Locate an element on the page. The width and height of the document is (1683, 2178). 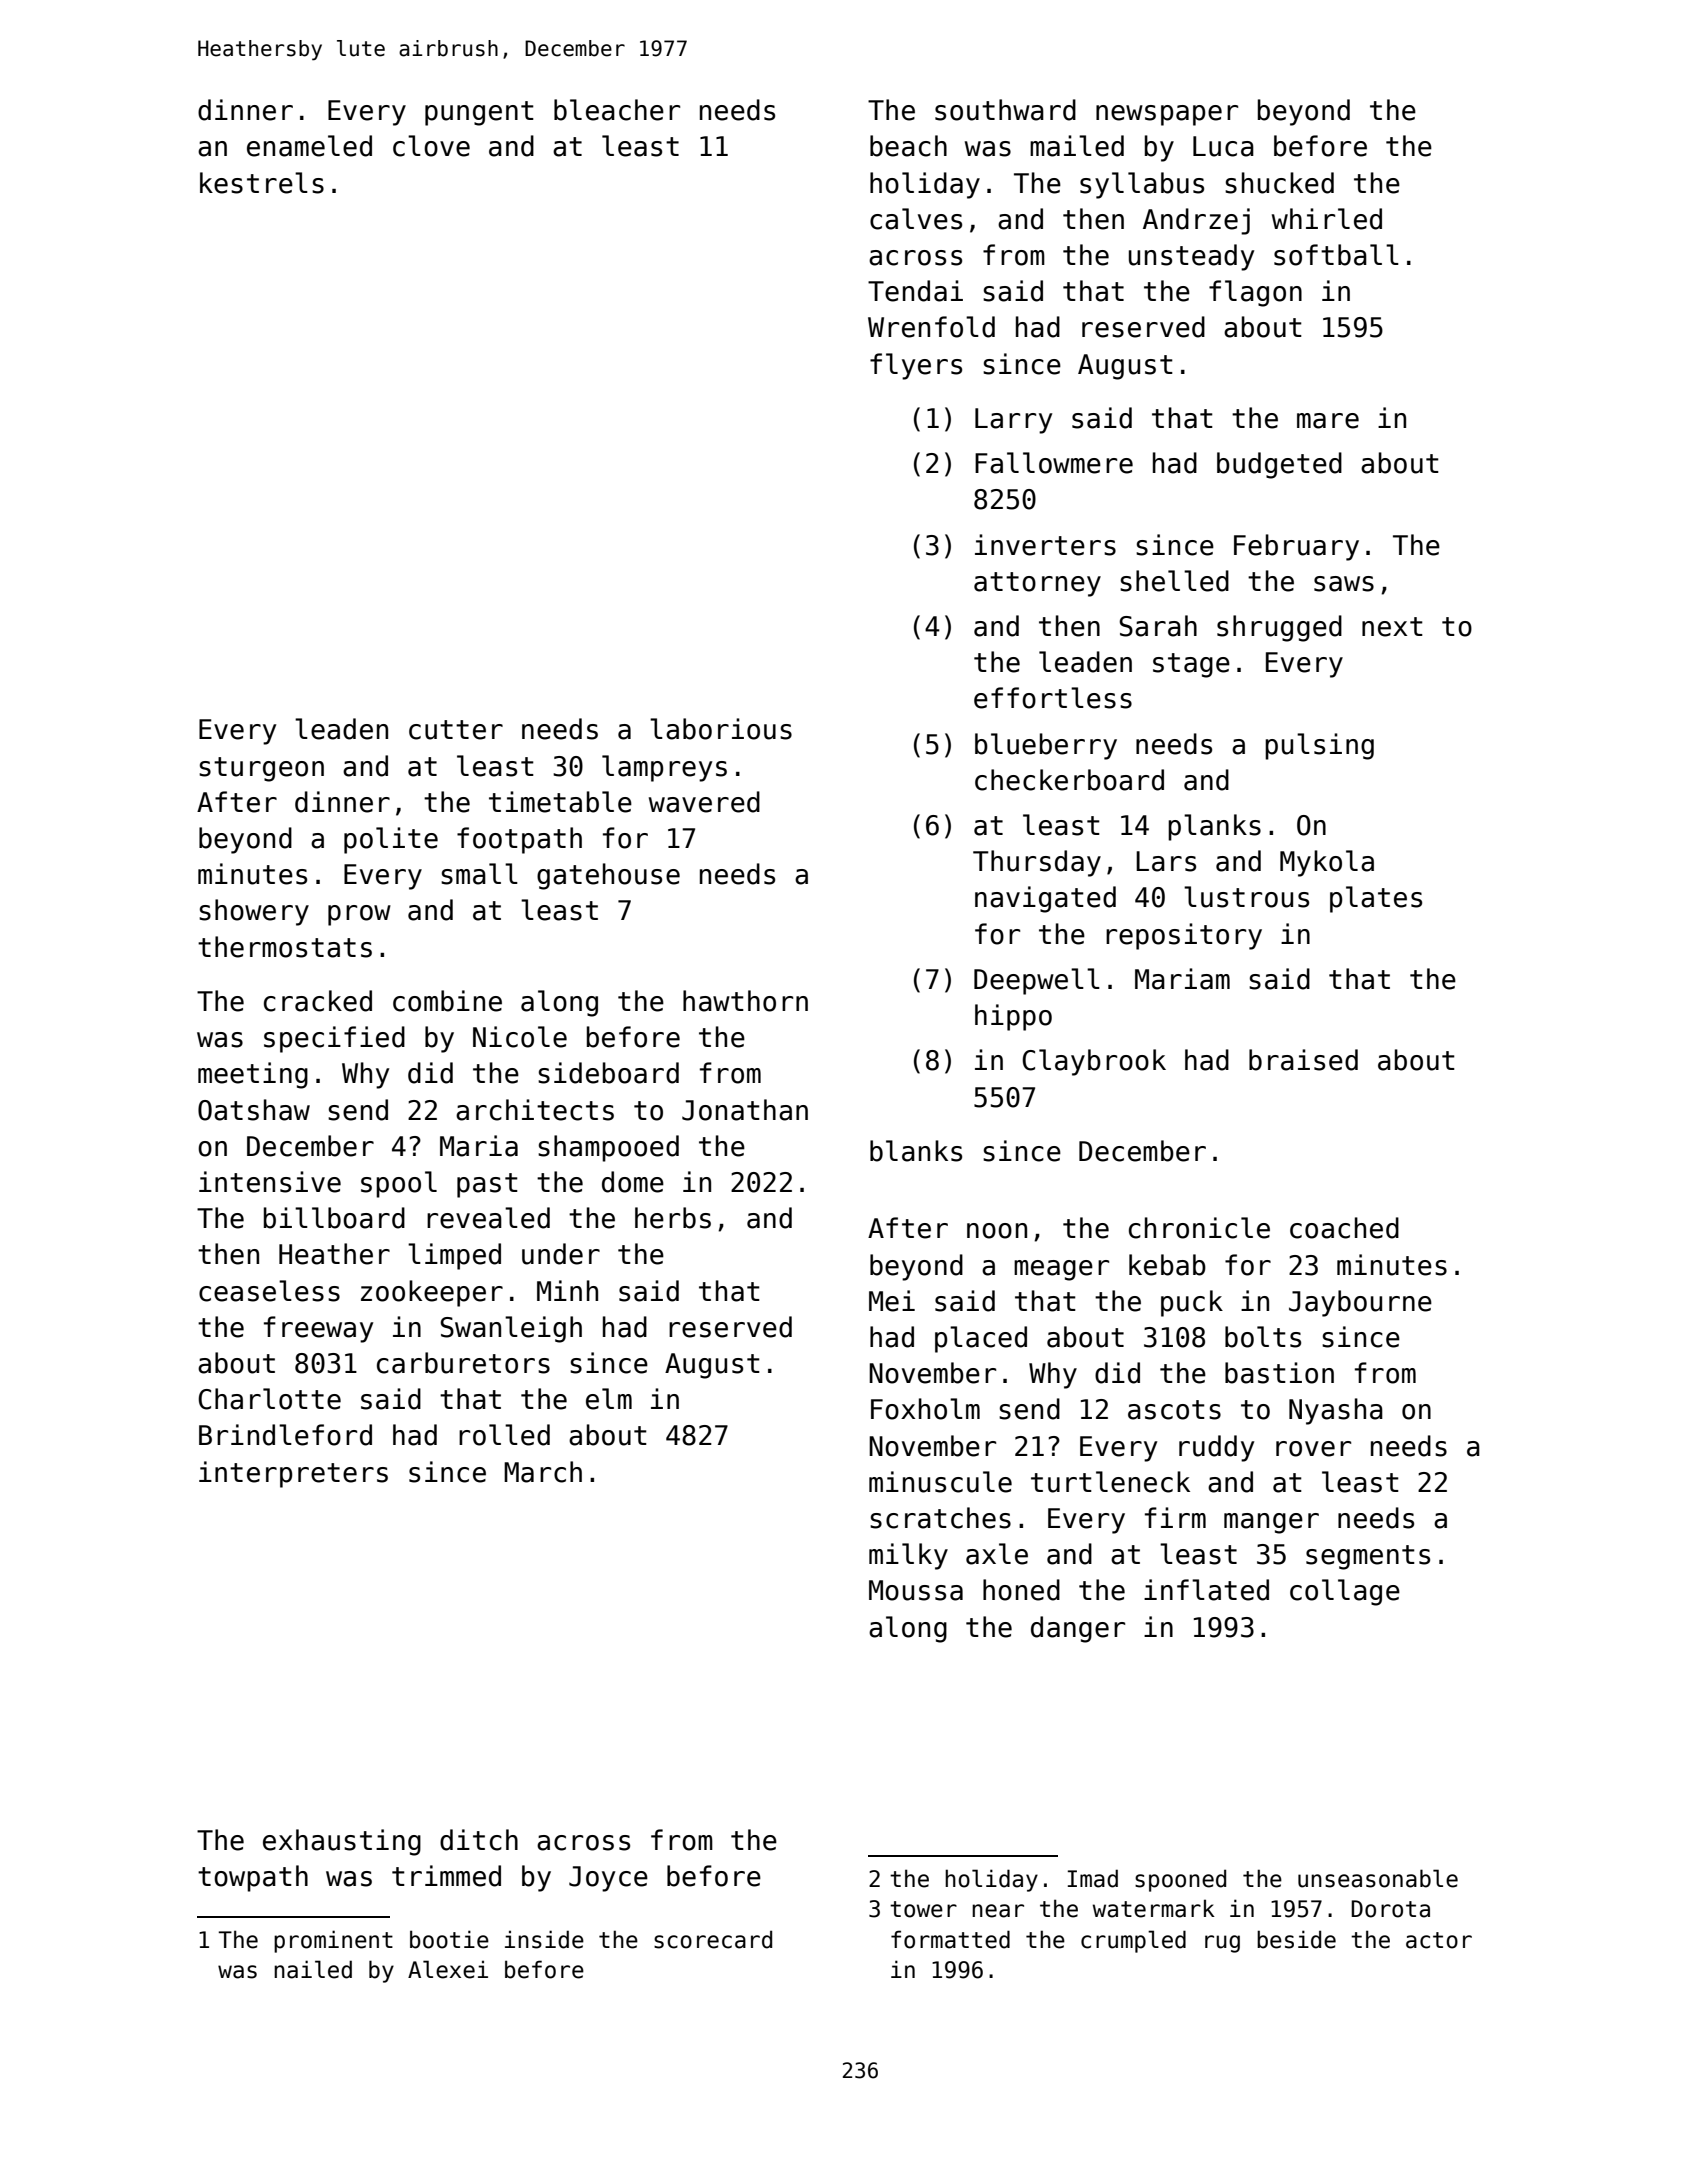
unseasonable is located at coordinates (1378, 1878).
